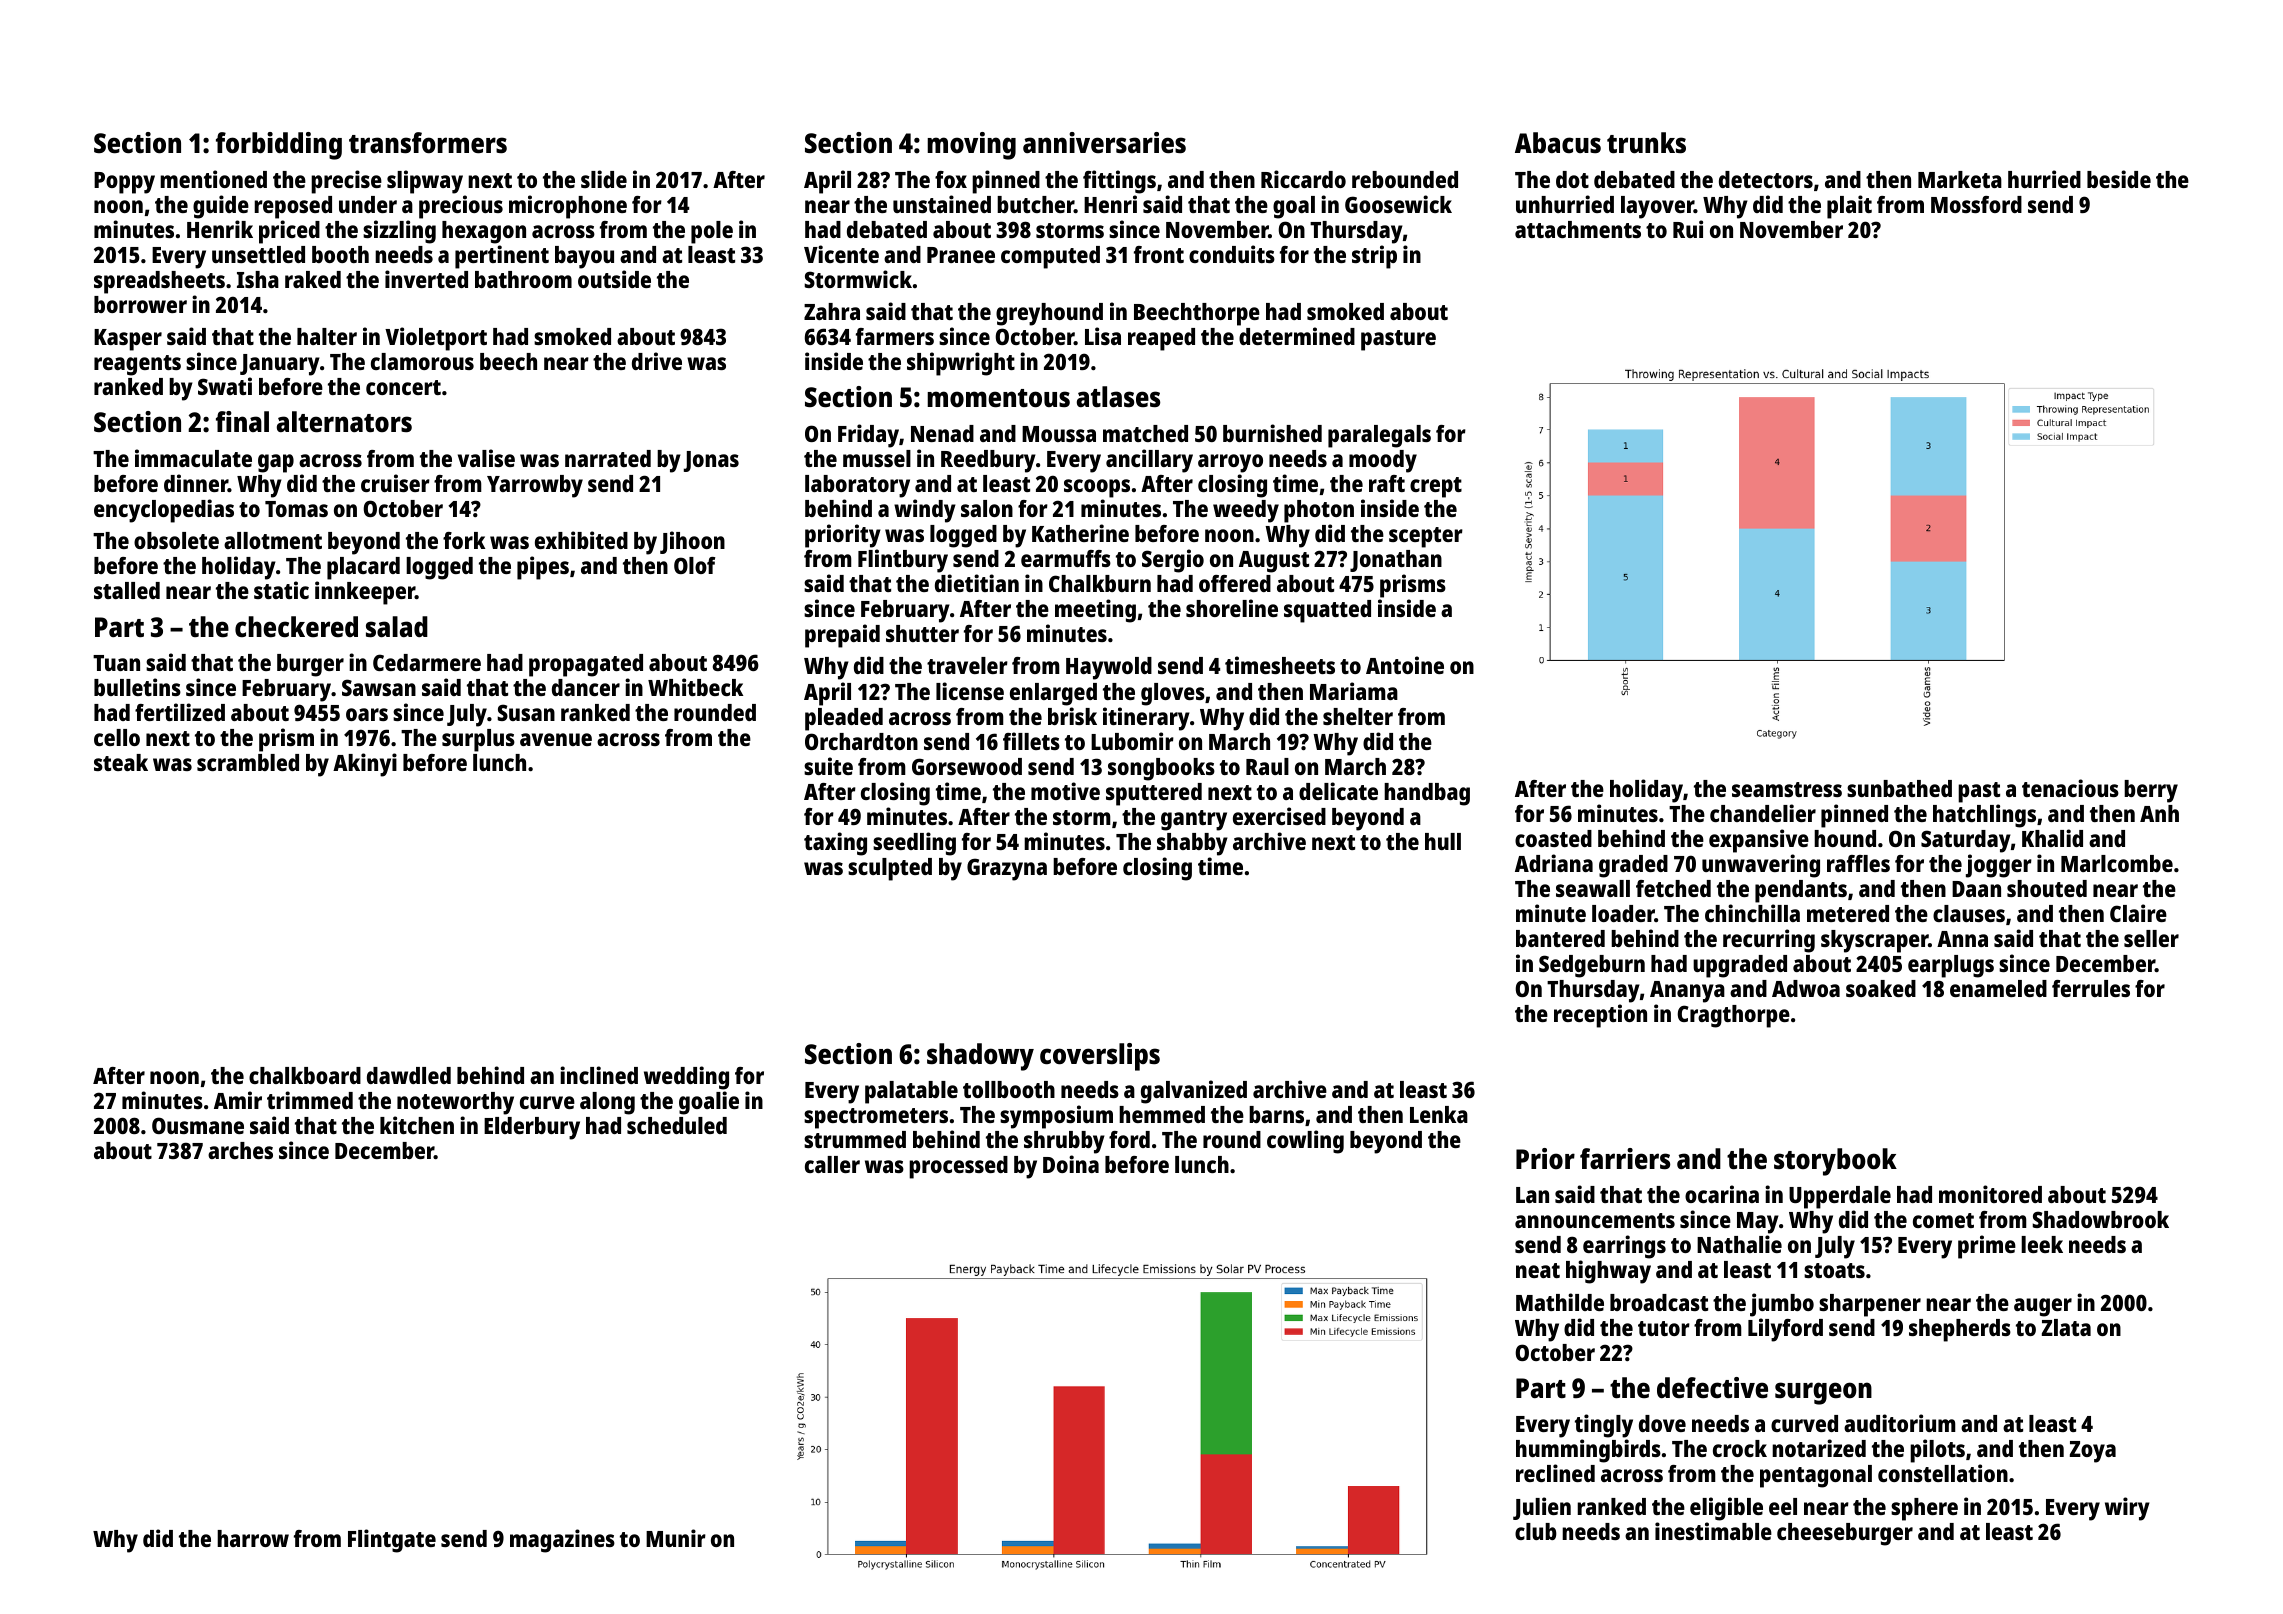 This screenshot has width=2283, height=1614. What do you see at coordinates (876, 1118) in the screenshot?
I see `spectrometers` at bounding box center [876, 1118].
